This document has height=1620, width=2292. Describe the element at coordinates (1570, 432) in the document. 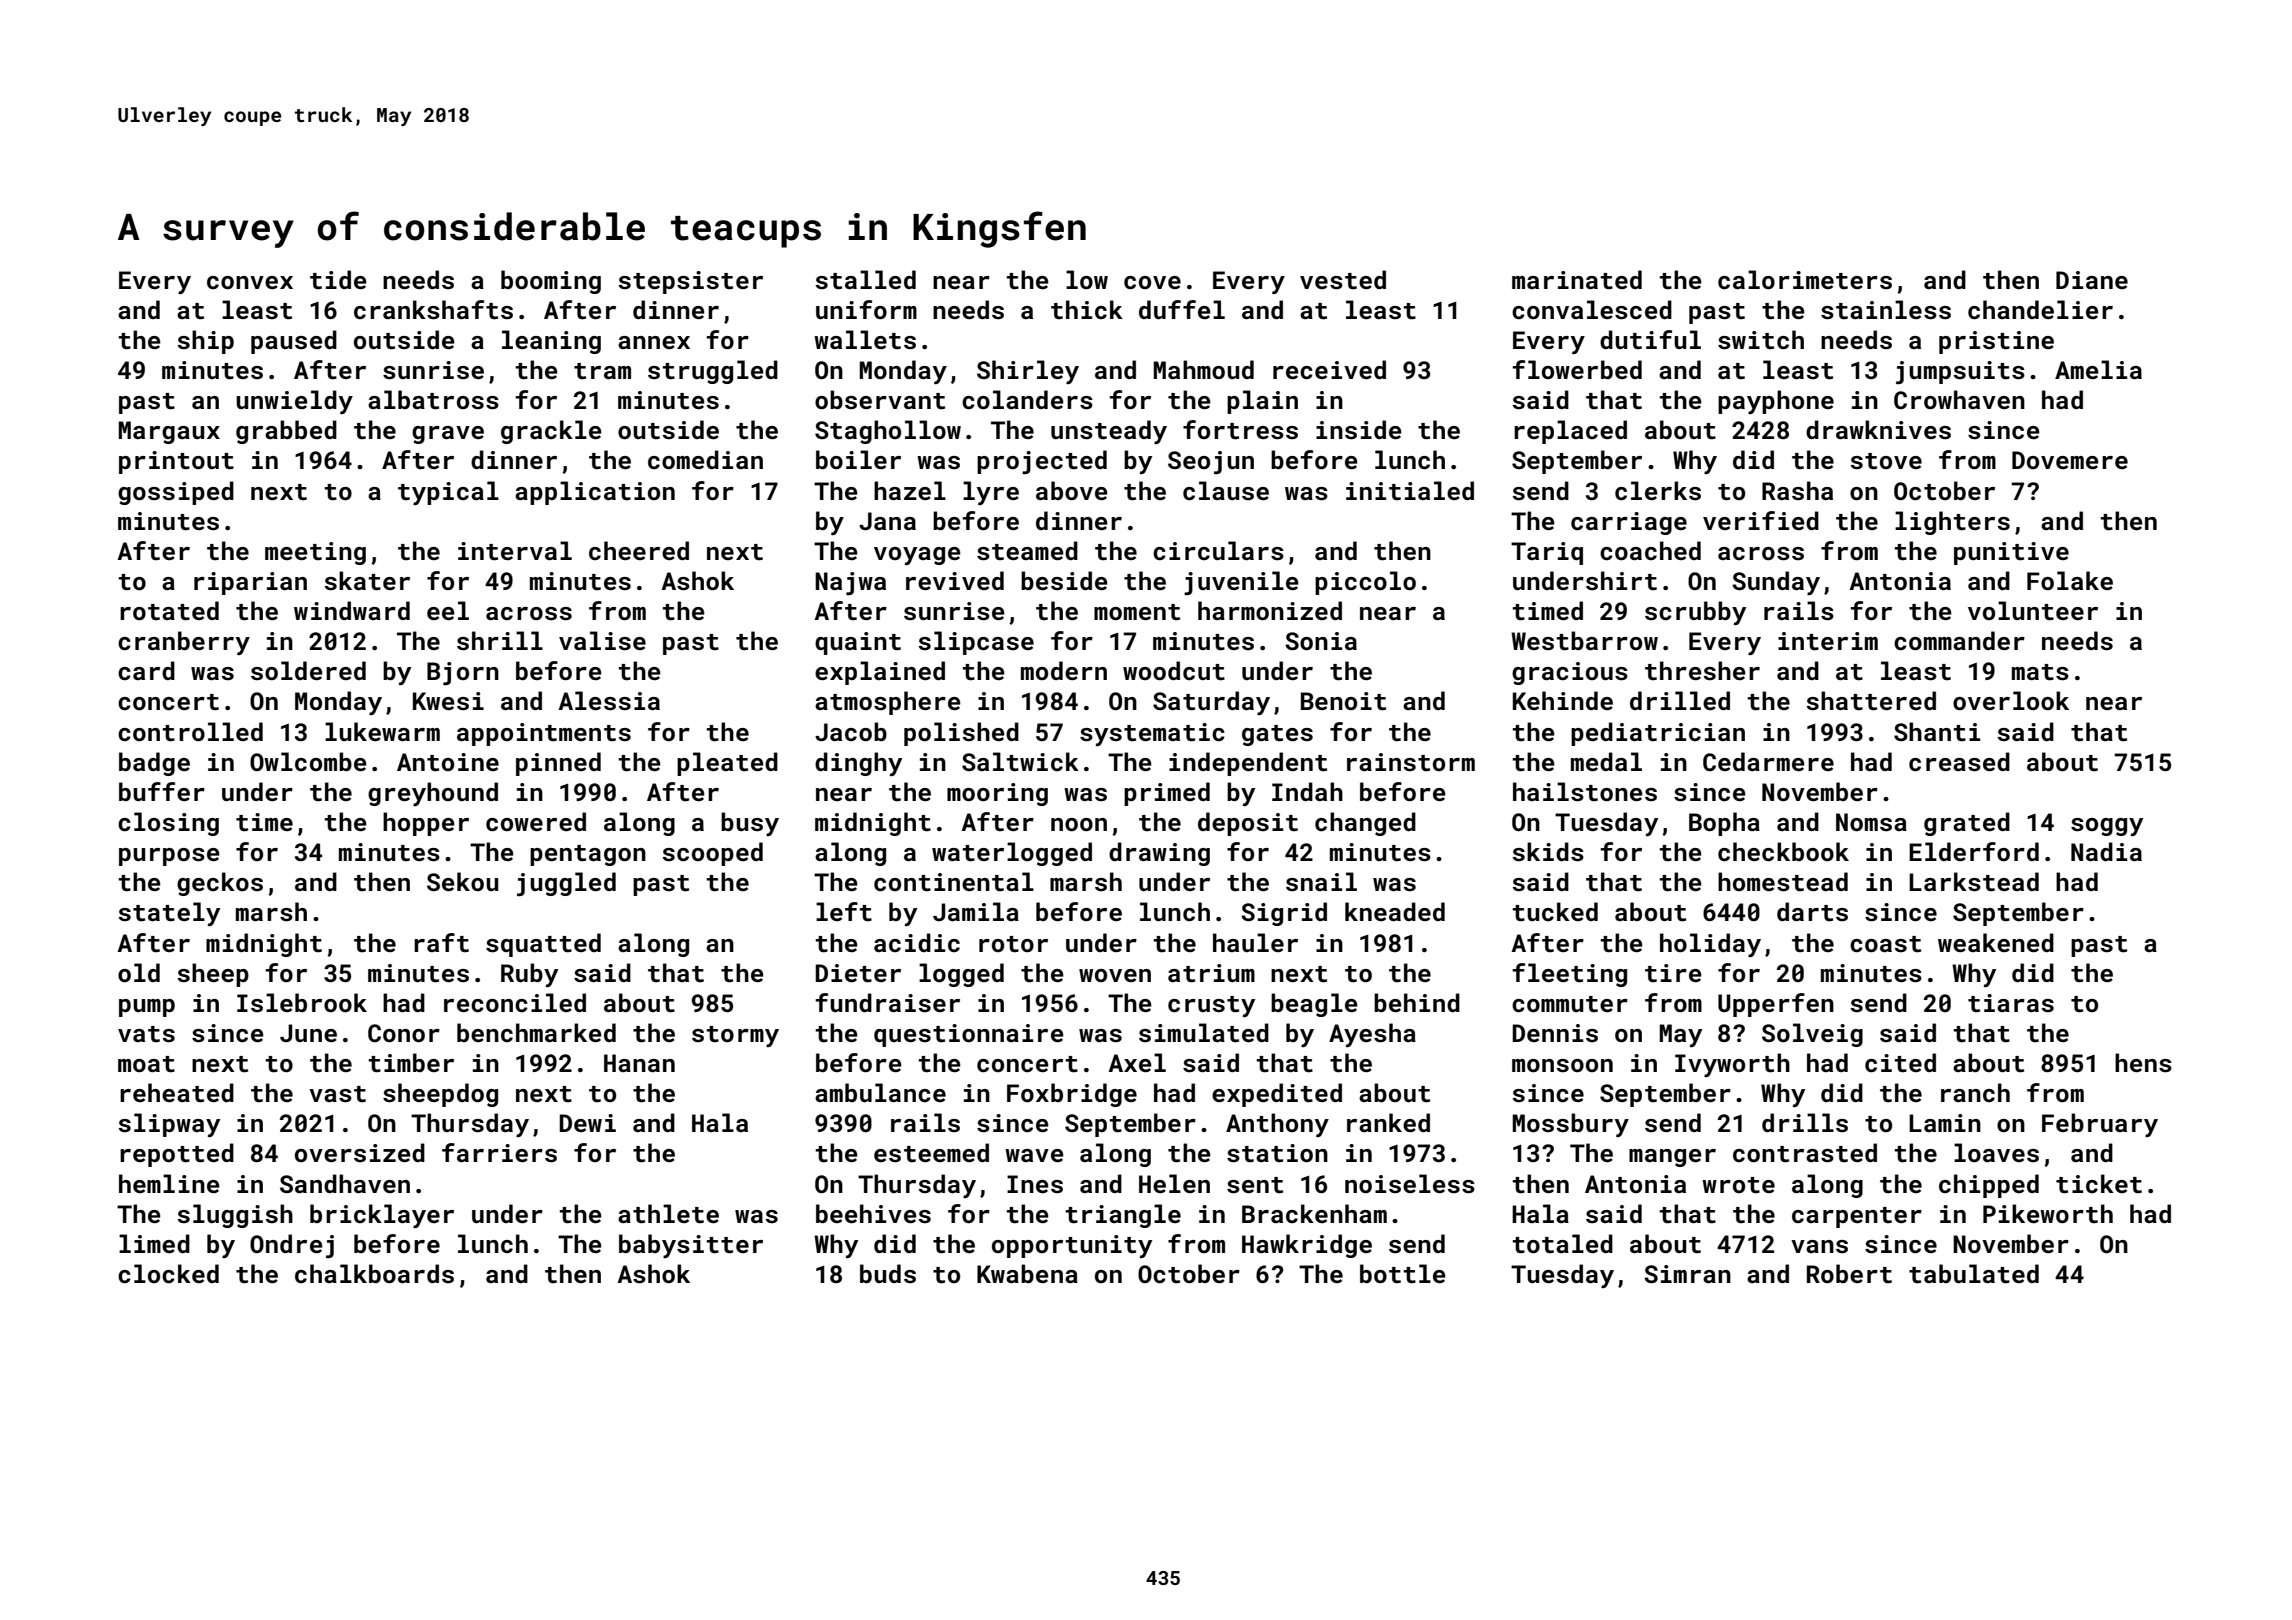

I see `replaced` at that location.
